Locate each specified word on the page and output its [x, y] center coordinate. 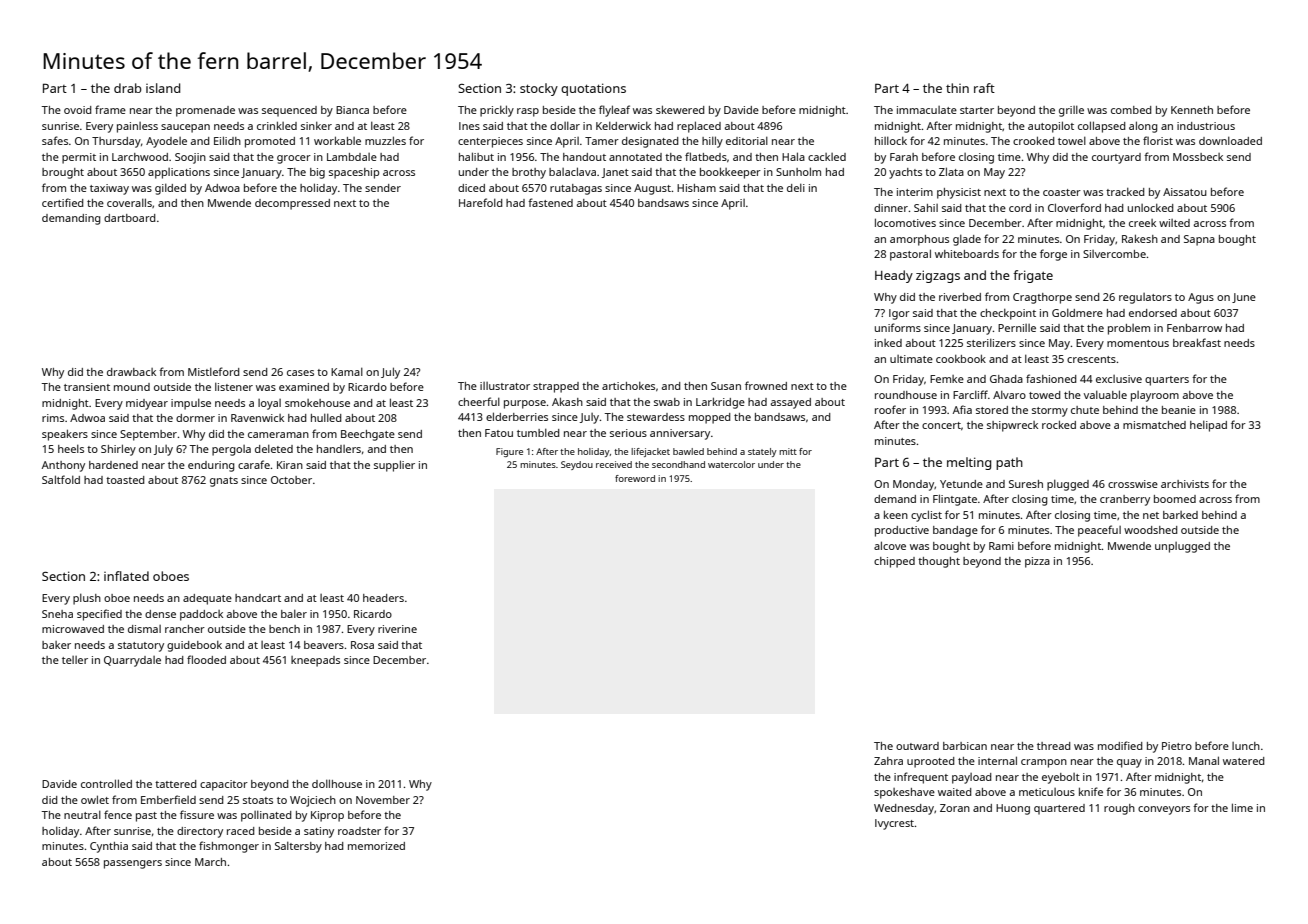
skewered [680, 109]
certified [63, 202]
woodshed [1151, 530]
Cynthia [109, 847]
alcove [890, 545]
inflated [126, 576]
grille [1071, 111]
